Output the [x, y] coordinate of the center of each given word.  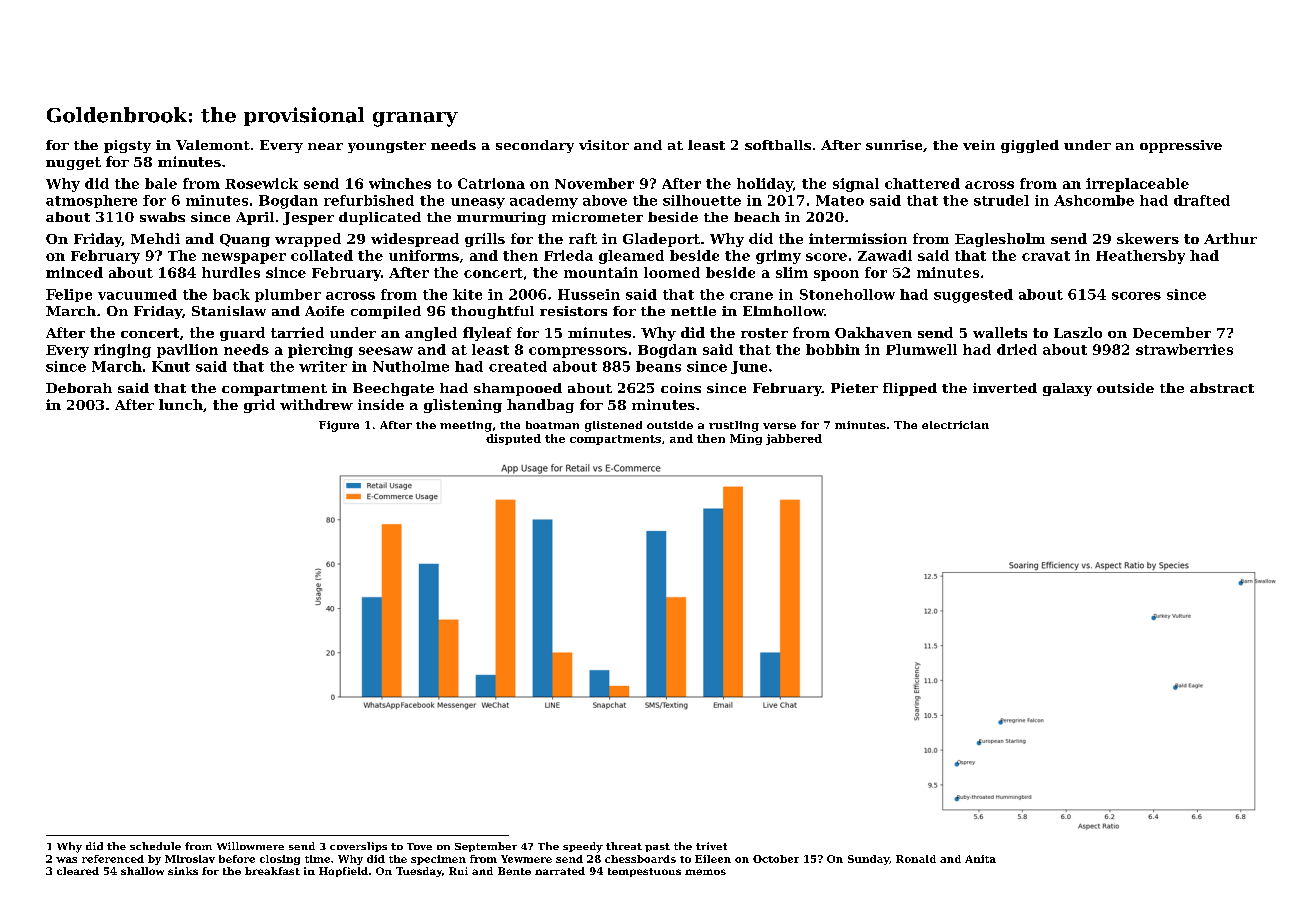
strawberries [1184, 349]
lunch [181, 404]
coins [681, 388]
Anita [980, 859]
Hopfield [343, 872]
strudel [1001, 200]
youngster [387, 147]
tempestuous [644, 872]
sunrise [894, 145]
